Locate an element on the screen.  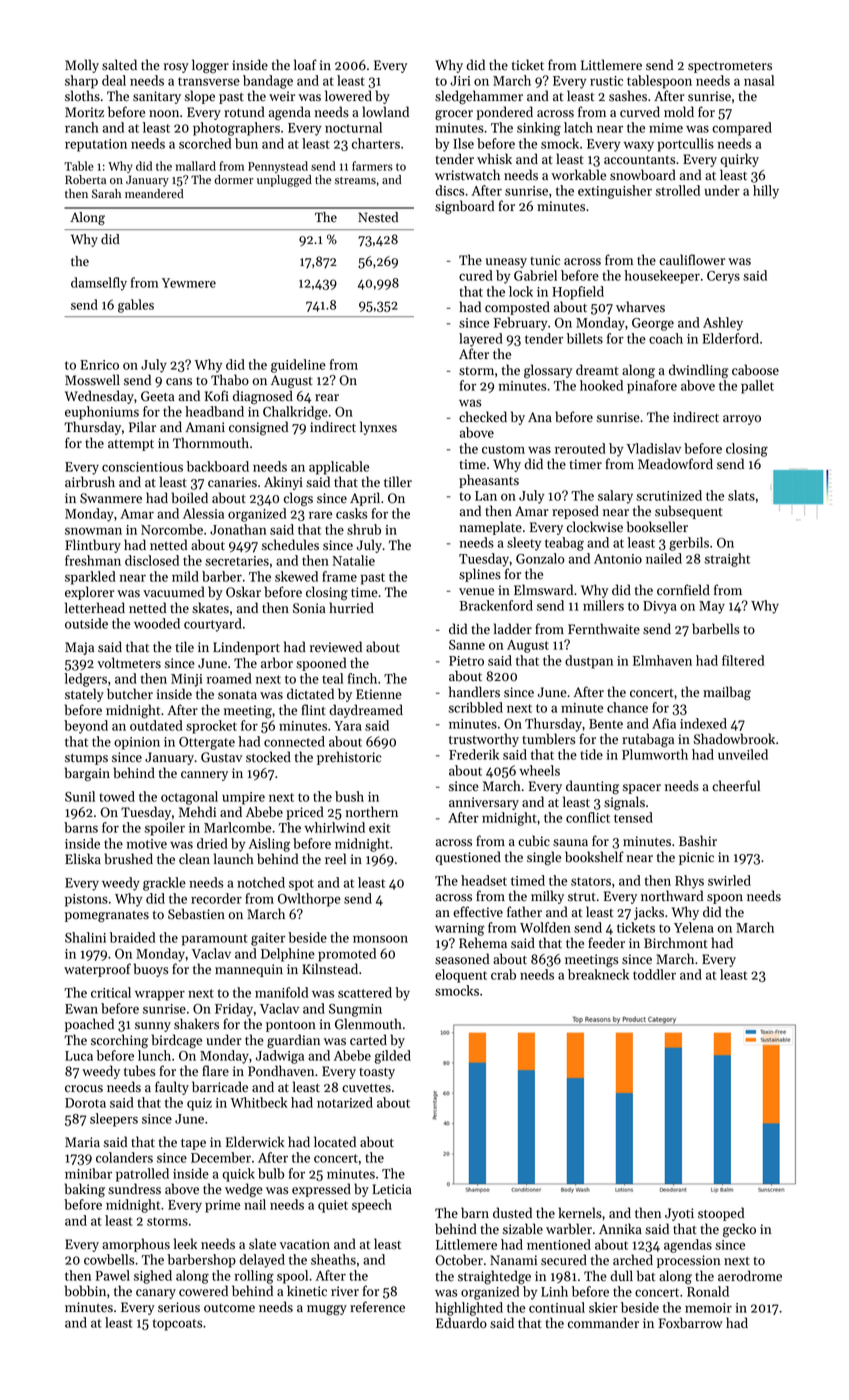
outside is located at coordinates (86, 623).
